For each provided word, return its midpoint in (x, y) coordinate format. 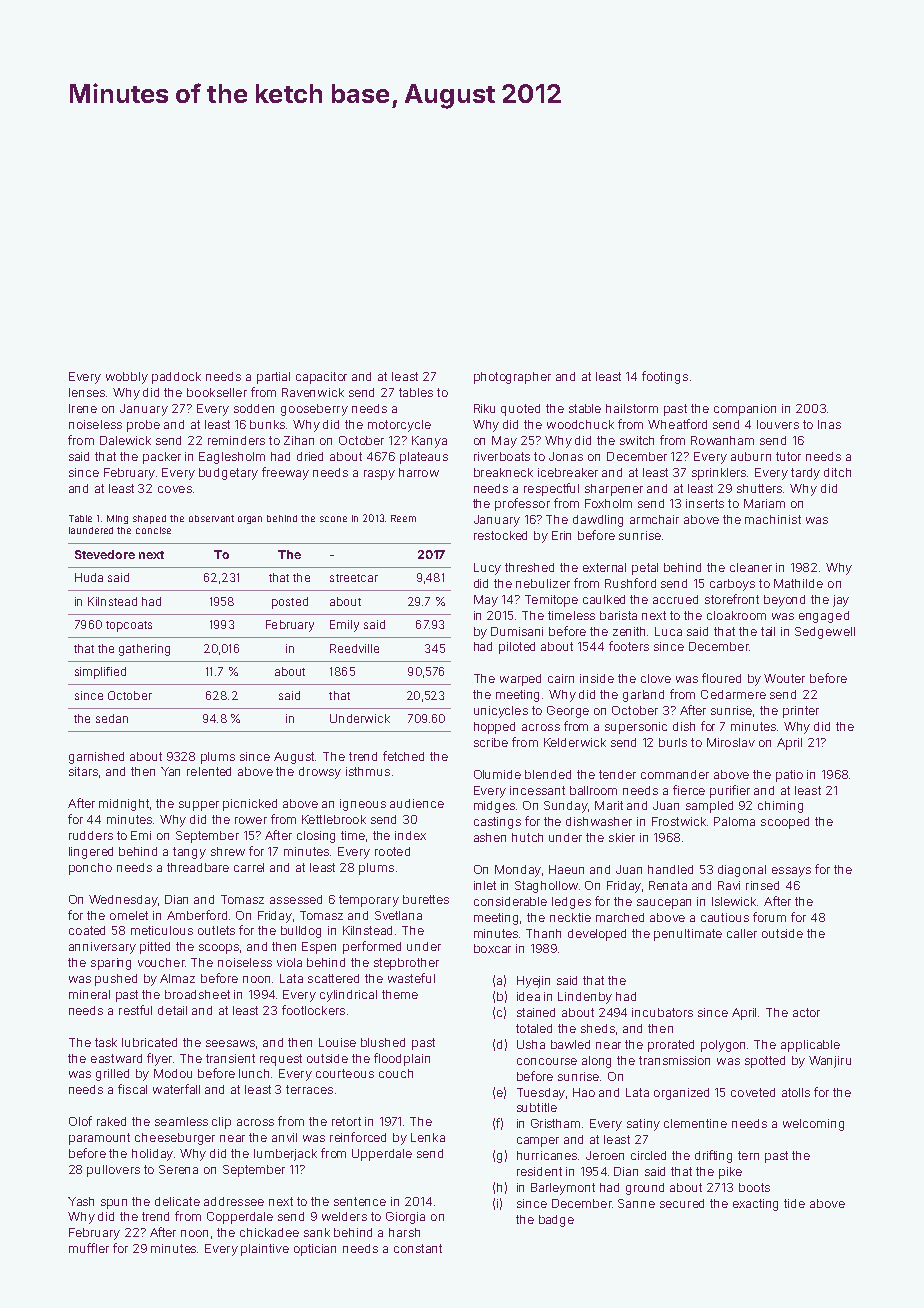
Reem (403, 518)
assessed (296, 899)
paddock (176, 378)
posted (290, 603)
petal (645, 569)
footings (665, 377)
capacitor (321, 378)
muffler (89, 1248)
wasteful (411, 978)
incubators (662, 1012)
